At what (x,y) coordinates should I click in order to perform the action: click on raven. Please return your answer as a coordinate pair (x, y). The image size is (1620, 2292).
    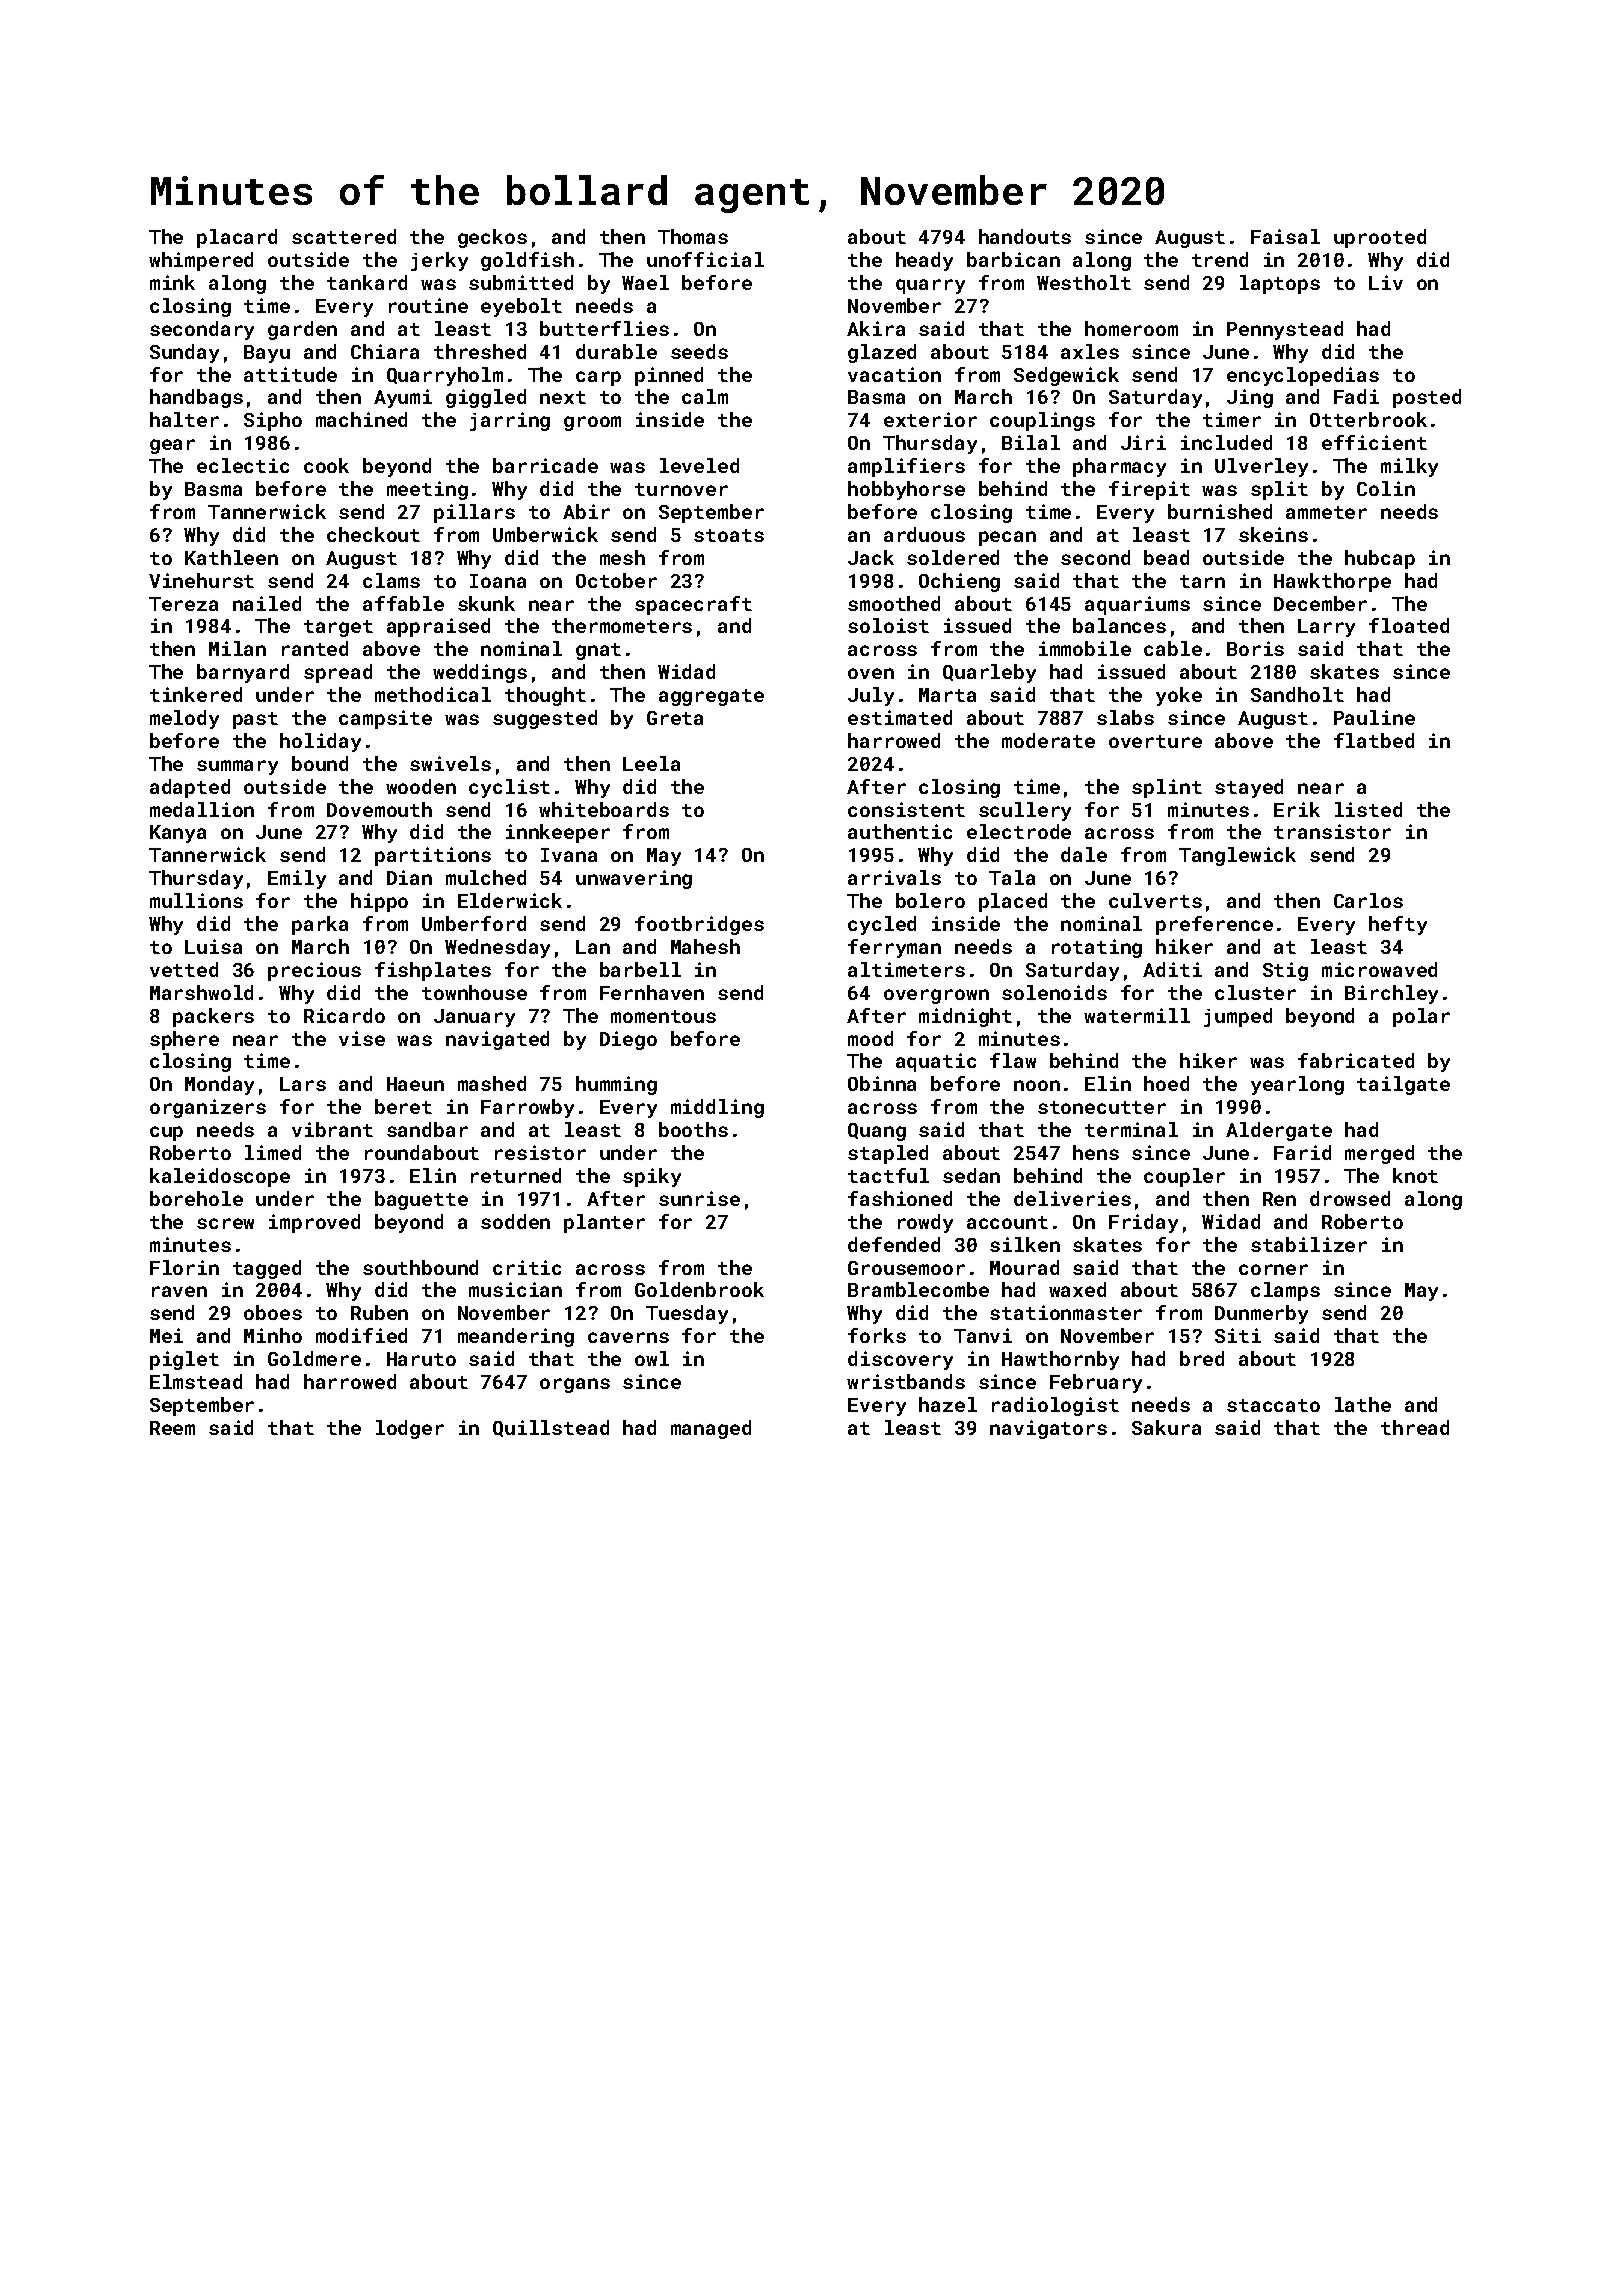
    Looking at the image, I should click on (179, 1291).
